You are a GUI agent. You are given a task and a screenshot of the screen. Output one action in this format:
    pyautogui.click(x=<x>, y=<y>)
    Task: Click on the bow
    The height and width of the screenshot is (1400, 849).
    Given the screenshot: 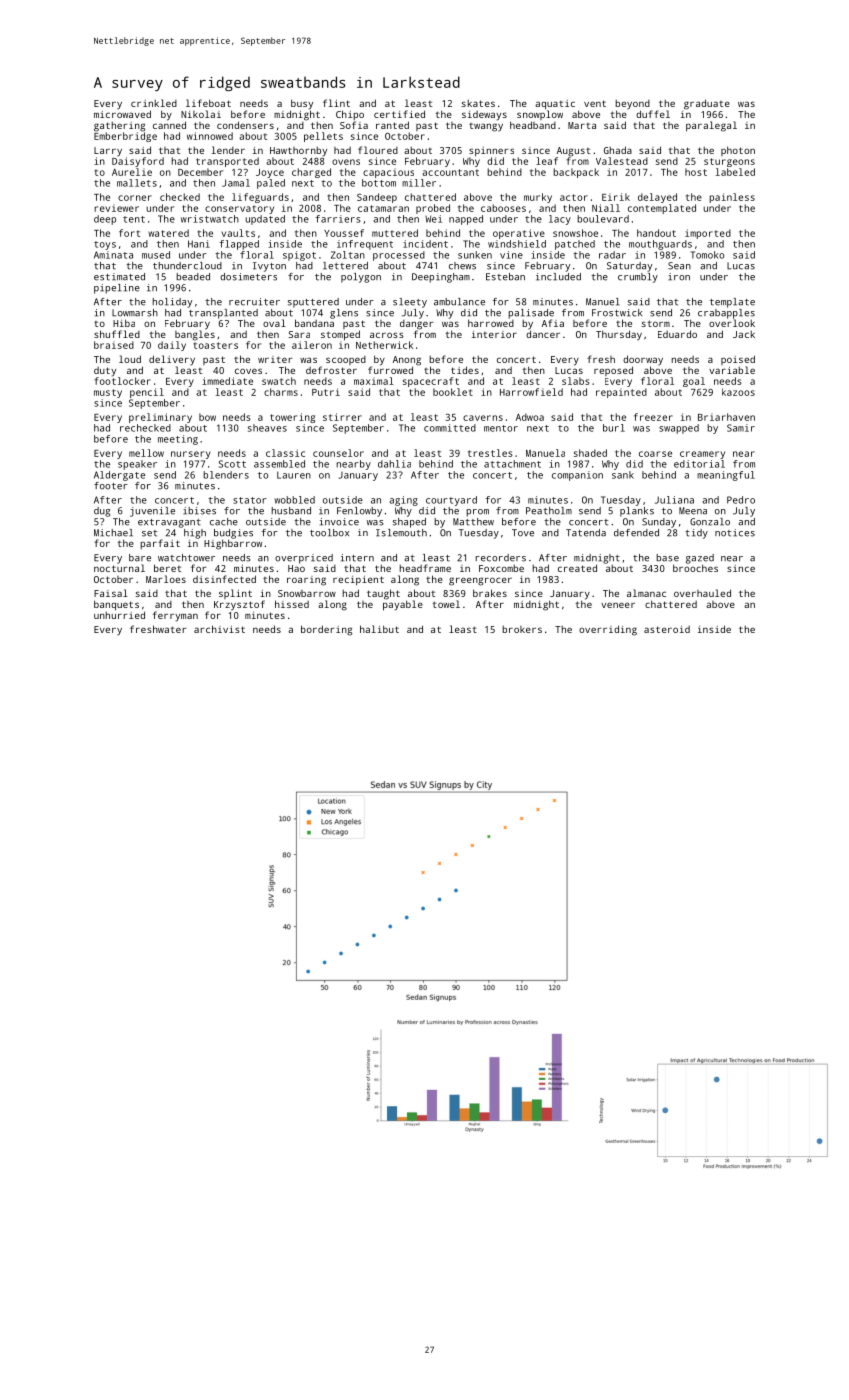 What is the action you would take?
    pyautogui.click(x=207, y=417)
